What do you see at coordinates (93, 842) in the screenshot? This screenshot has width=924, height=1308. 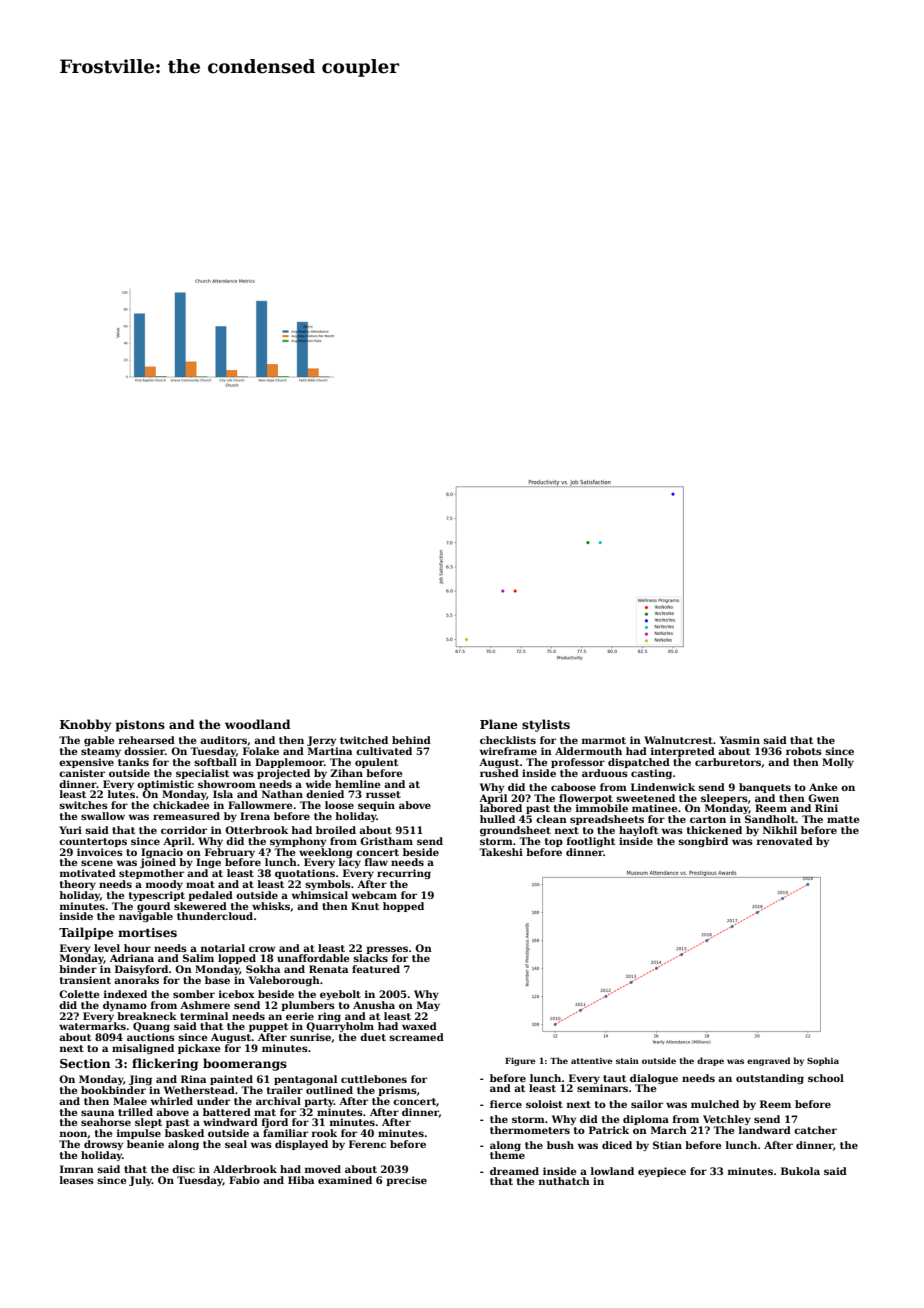 I see `countertops` at bounding box center [93, 842].
